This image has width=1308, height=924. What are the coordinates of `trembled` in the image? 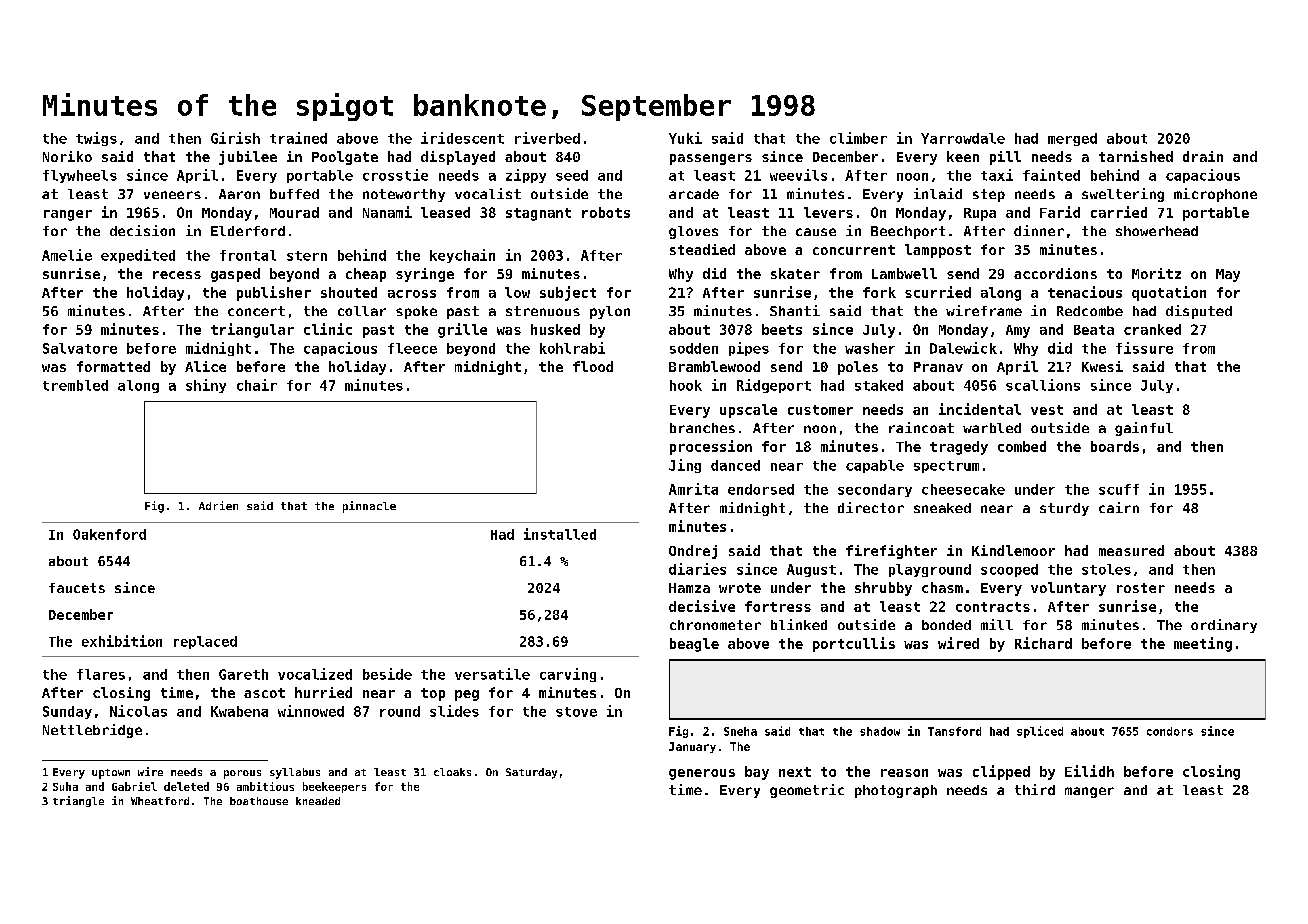 It's located at (75, 385).
